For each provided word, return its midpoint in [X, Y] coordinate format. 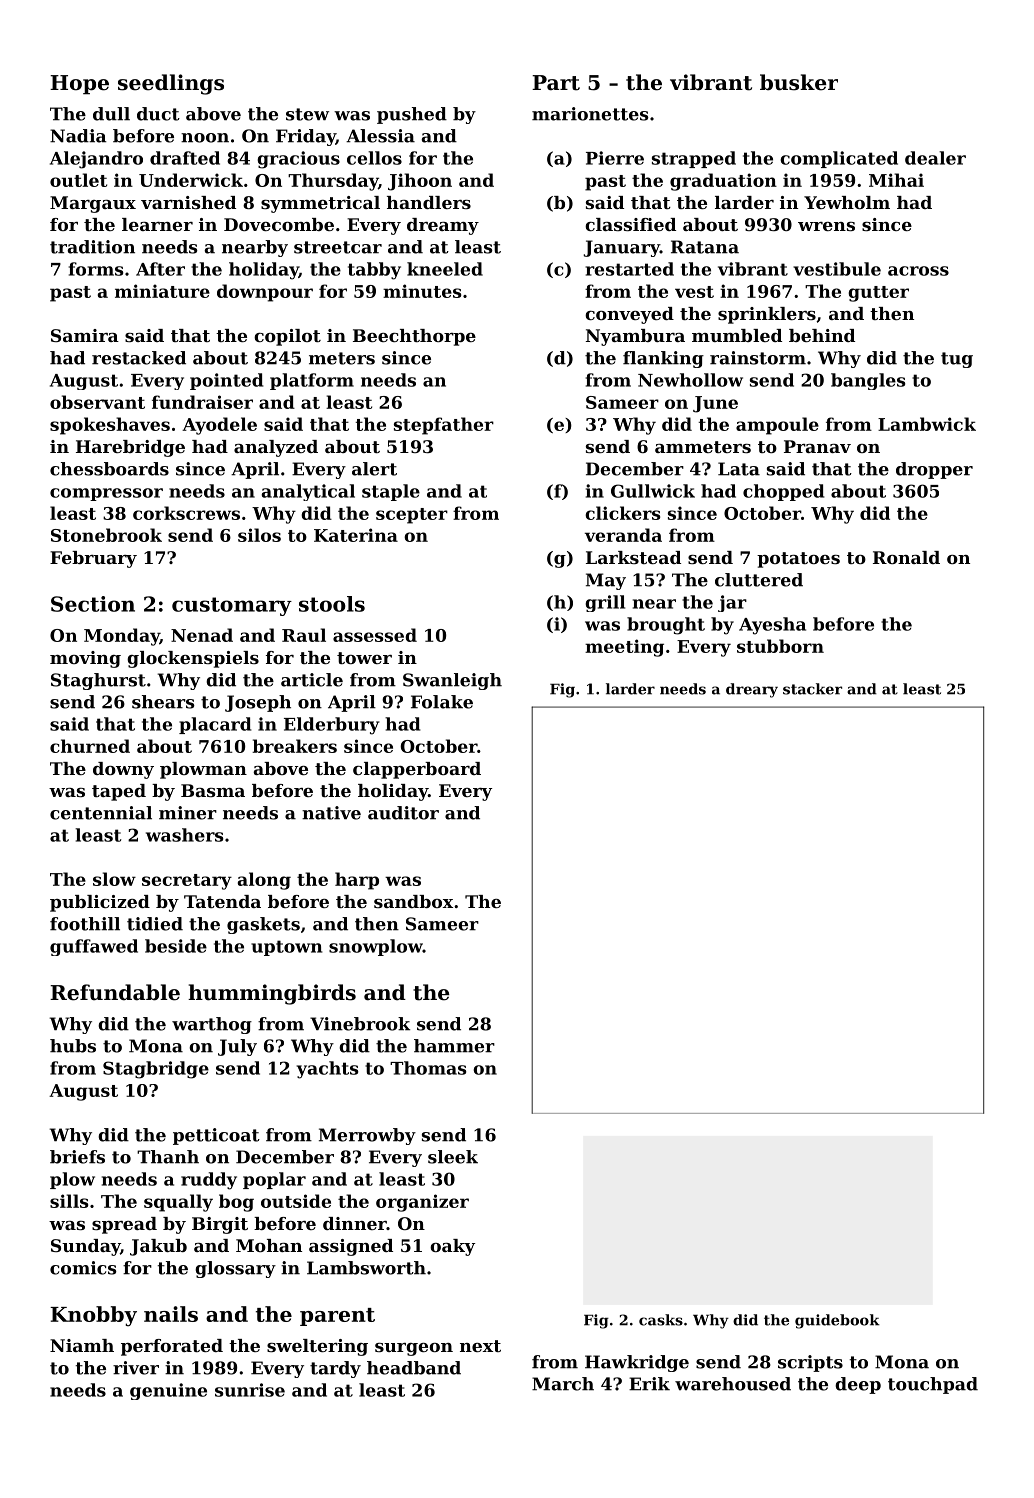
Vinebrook [360, 1024]
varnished [188, 202]
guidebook [837, 1321]
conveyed [629, 315]
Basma [213, 790]
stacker [812, 689]
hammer [454, 1046]
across [918, 271]
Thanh [168, 1157]
